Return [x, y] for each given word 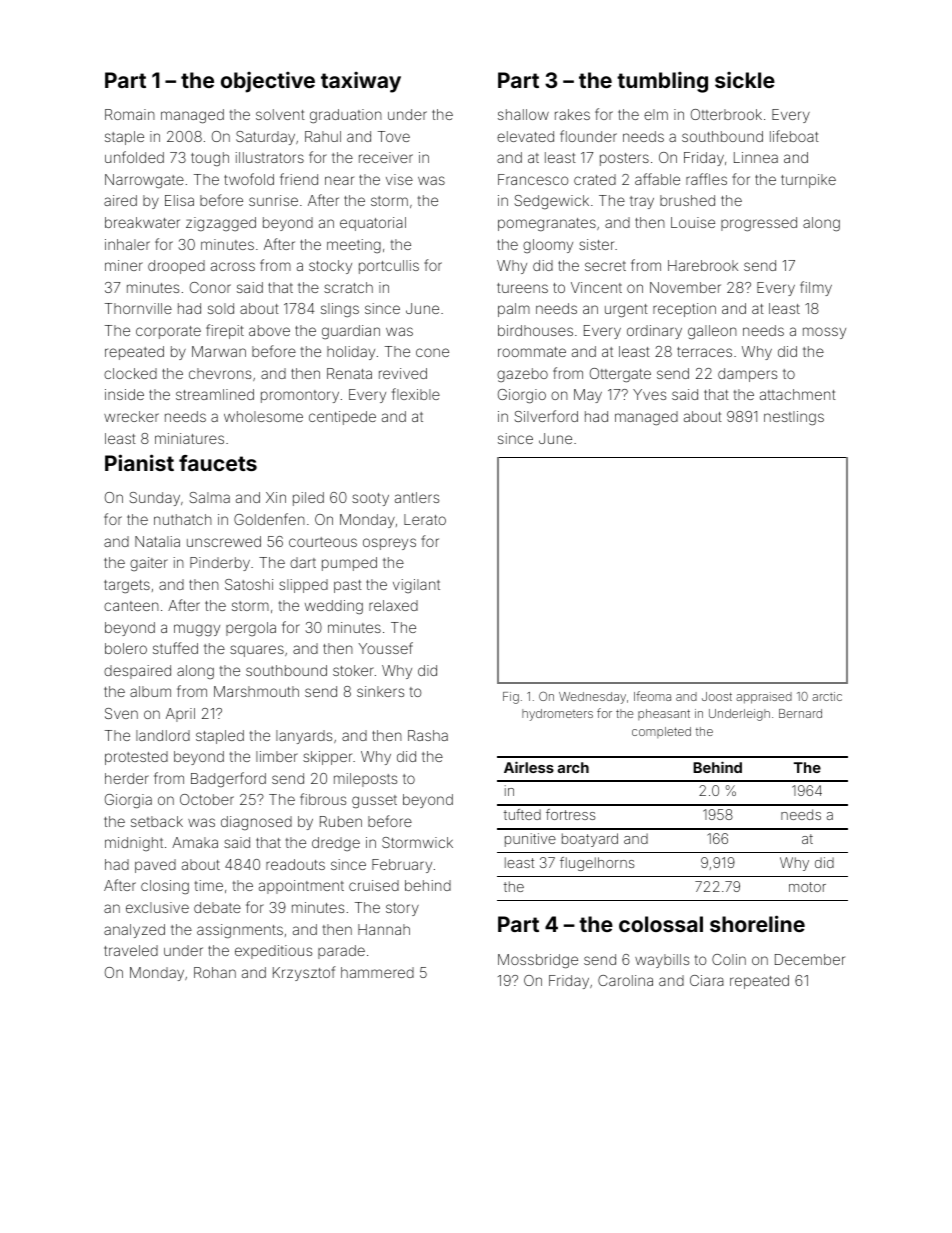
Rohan [215, 972]
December [810, 959]
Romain [130, 114]
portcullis [389, 267]
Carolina [625, 980]
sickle [745, 79]
